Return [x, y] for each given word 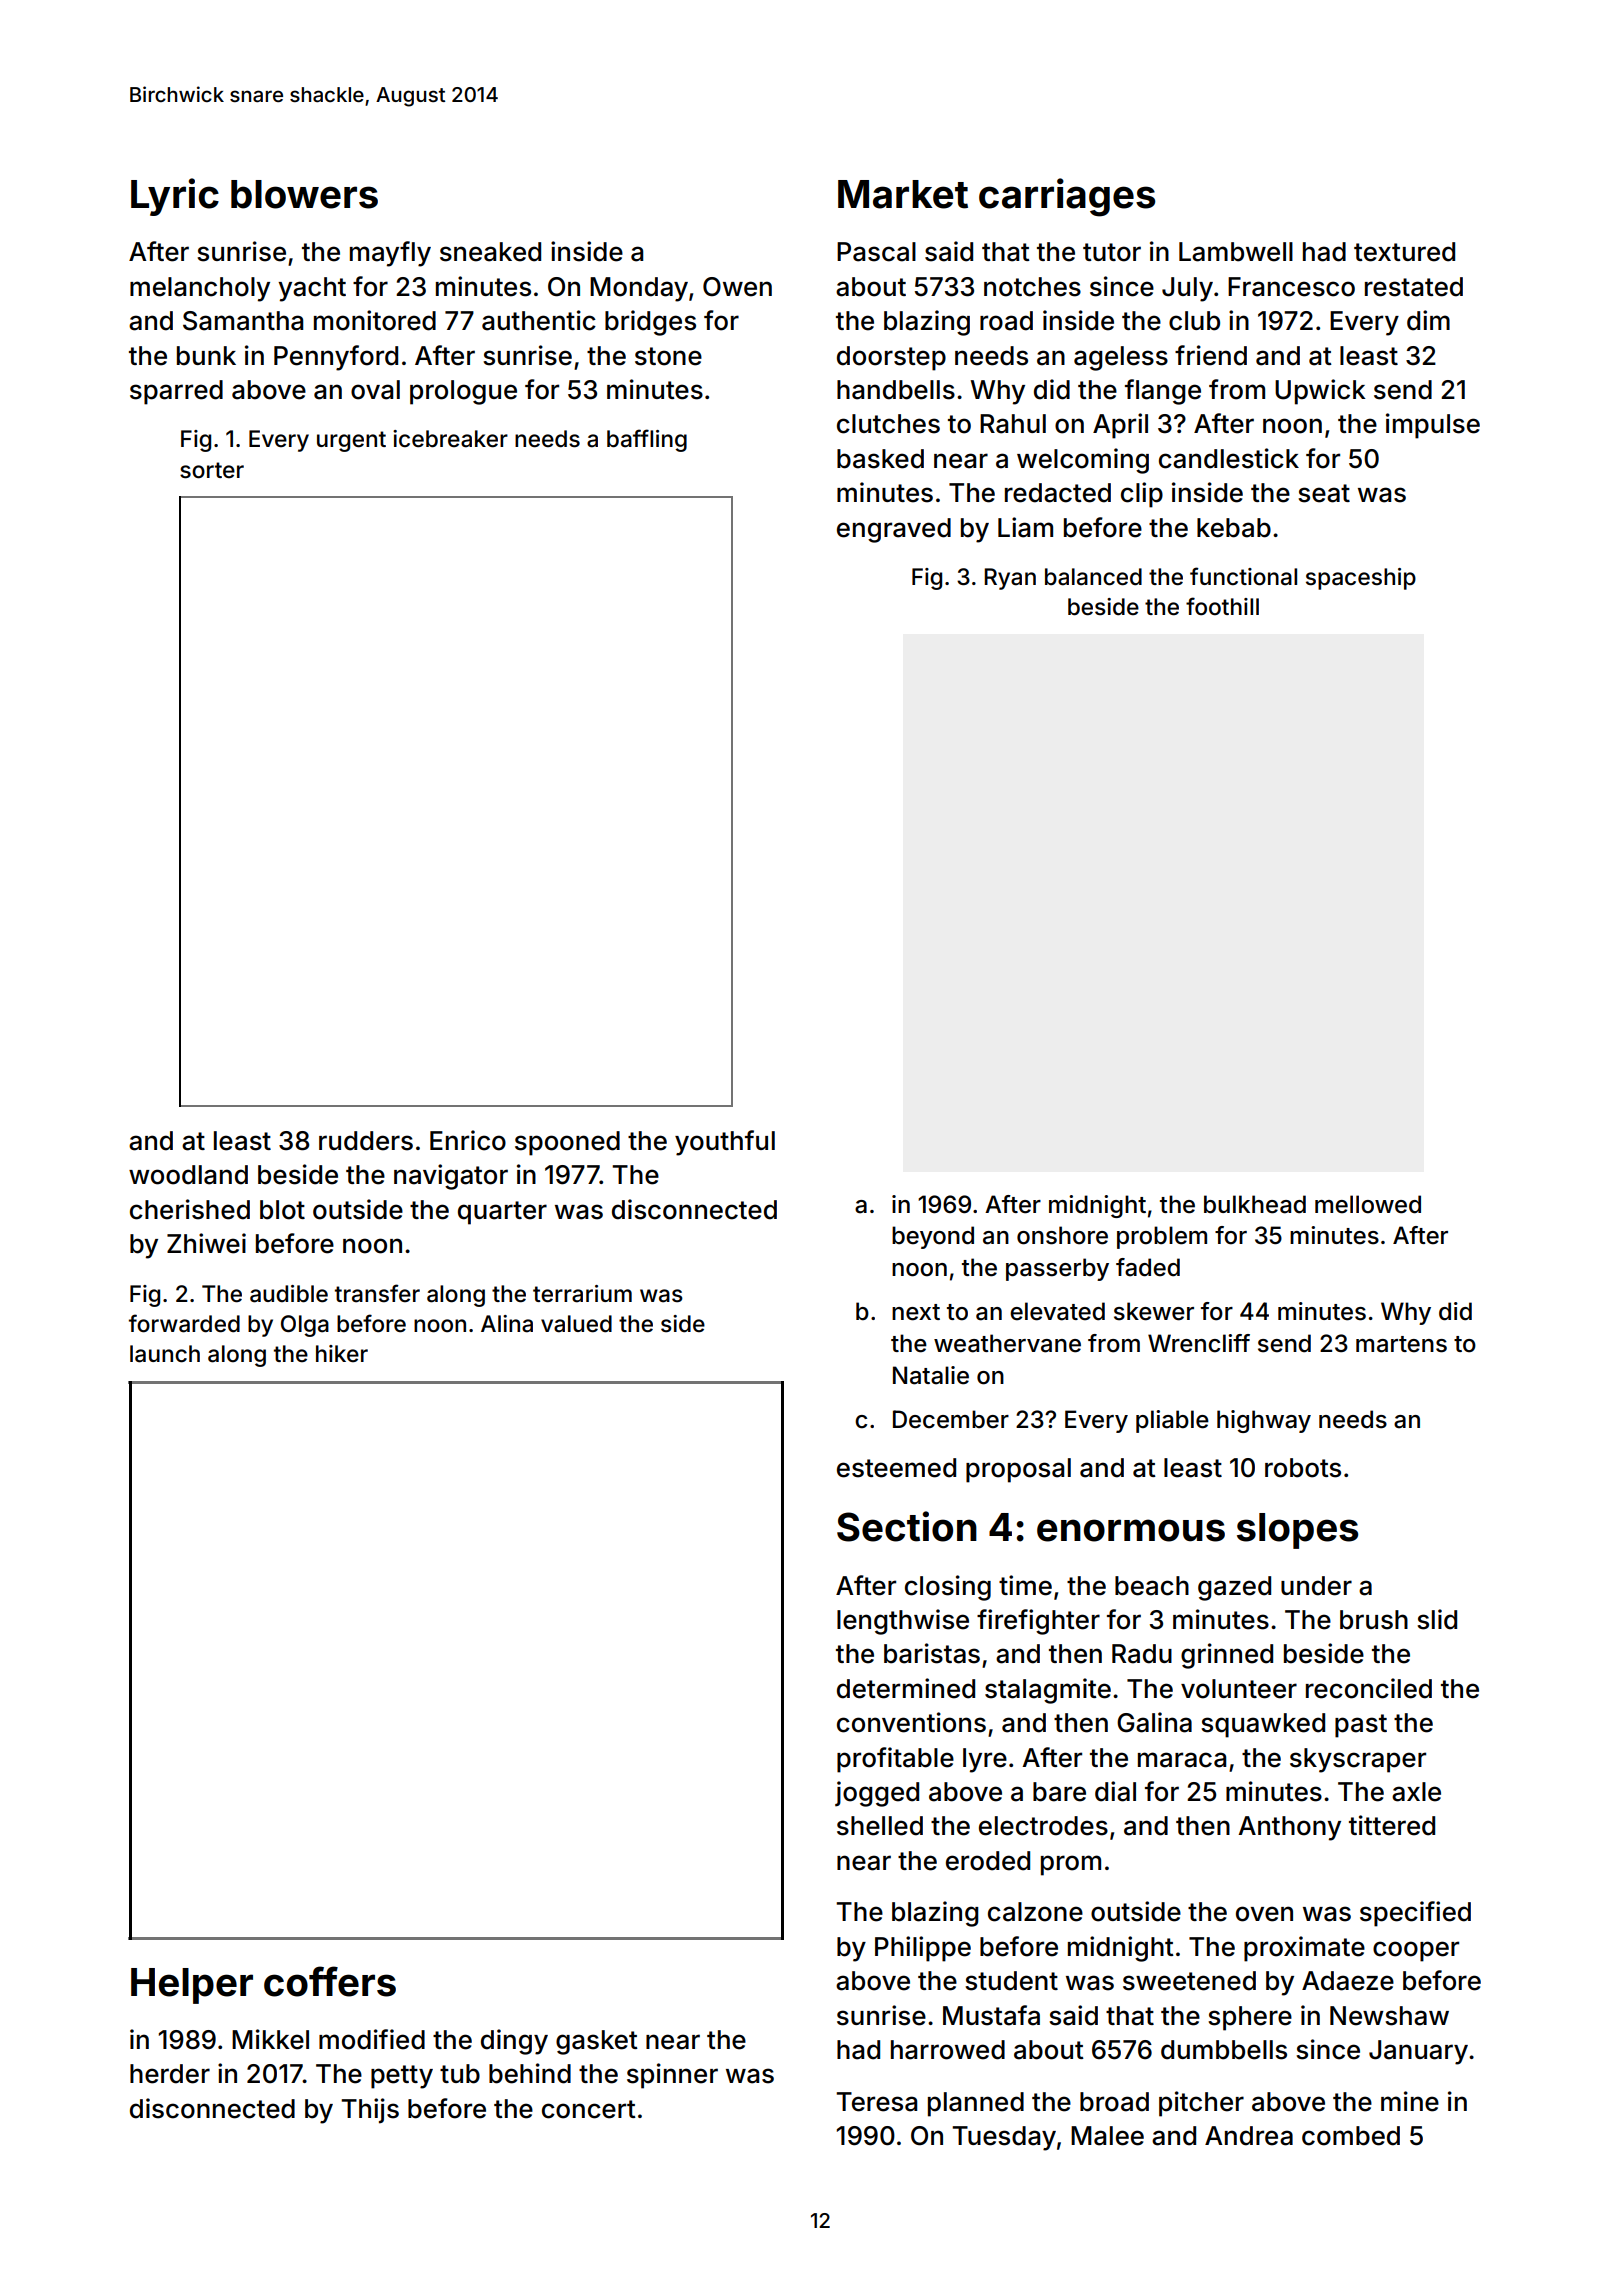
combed [1351, 2136]
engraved [894, 530]
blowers [304, 194]
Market [903, 194]
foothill [1222, 606]
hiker [342, 1353]
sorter [212, 470]
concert [589, 2109]
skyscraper [1358, 1760]
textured [1404, 252]
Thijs [370, 2111]
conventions [911, 1722]
